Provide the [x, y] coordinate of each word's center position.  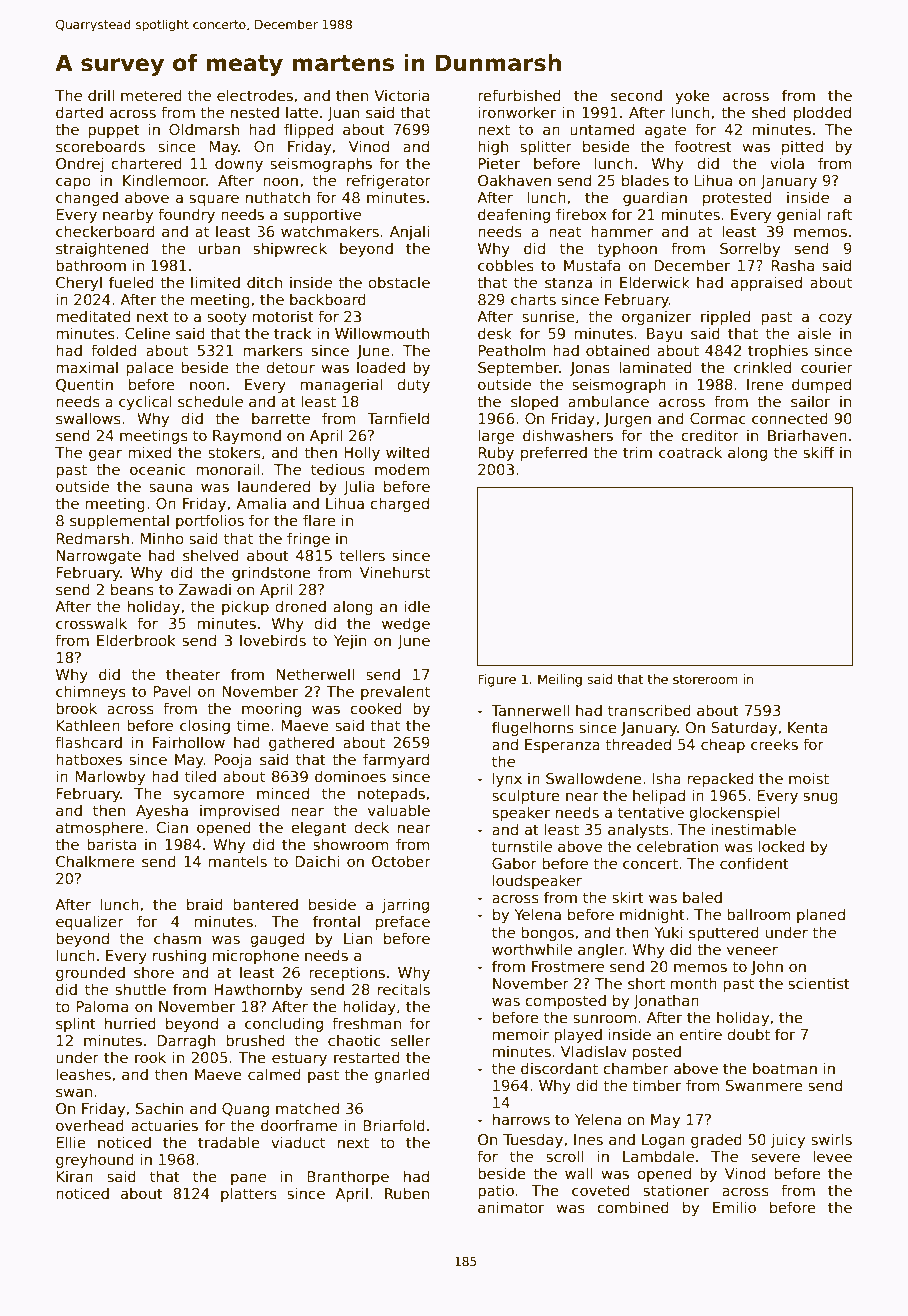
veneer [752, 950]
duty [413, 385]
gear [105, 455]
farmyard [396, 760]
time [253, 725]
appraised [766, 283]
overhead [90, 1125]
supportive [322, 215]
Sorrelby [750, 249]
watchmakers [330, 231]
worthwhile [532, 949]
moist [809, 778]
